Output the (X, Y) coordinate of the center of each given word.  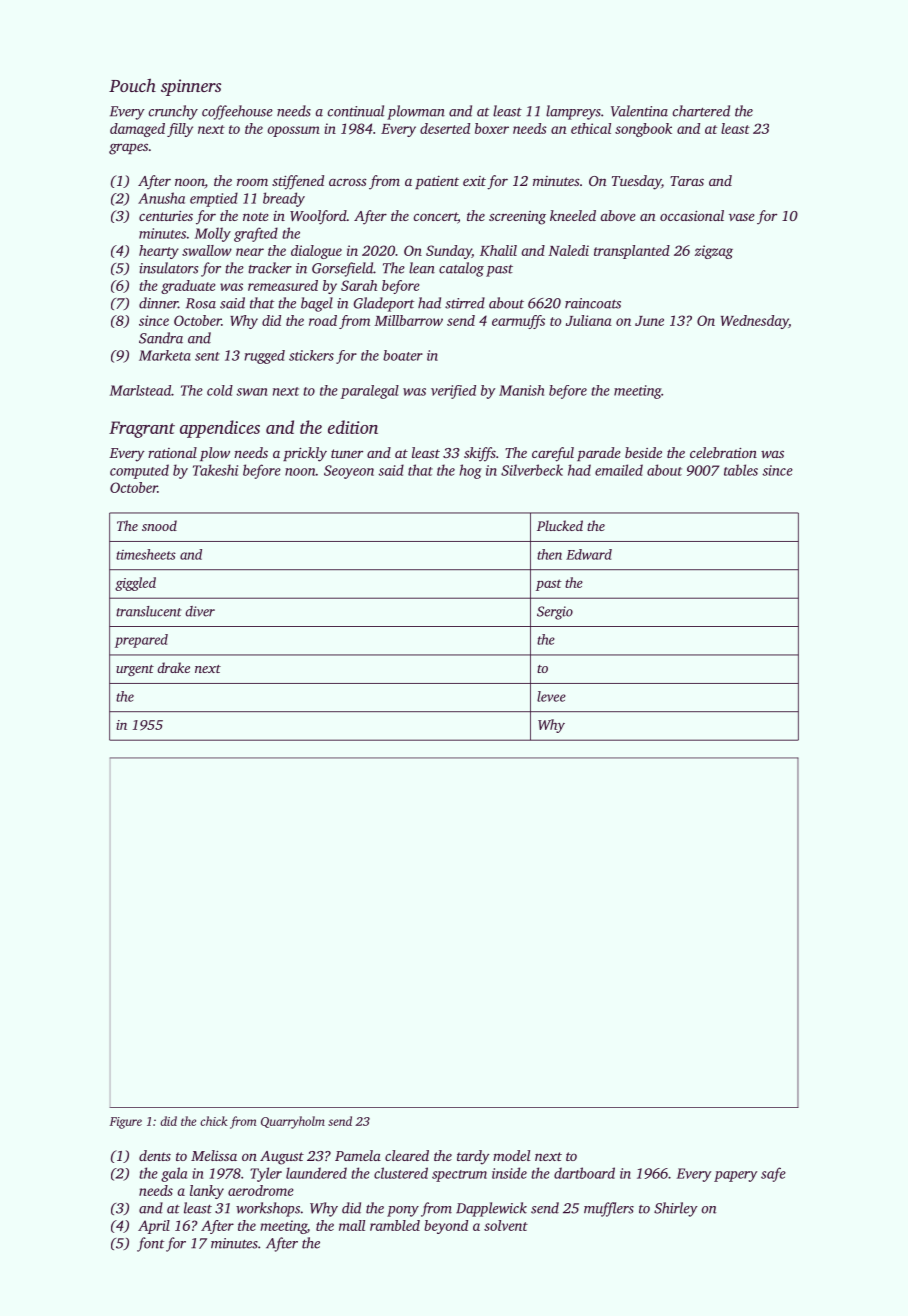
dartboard (584, 1173)
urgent (135, 670)
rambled (395, 1225)
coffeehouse (237, 112)
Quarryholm (293, 1122)
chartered (701, 111)
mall (352, 1225)
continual (355, 111)
